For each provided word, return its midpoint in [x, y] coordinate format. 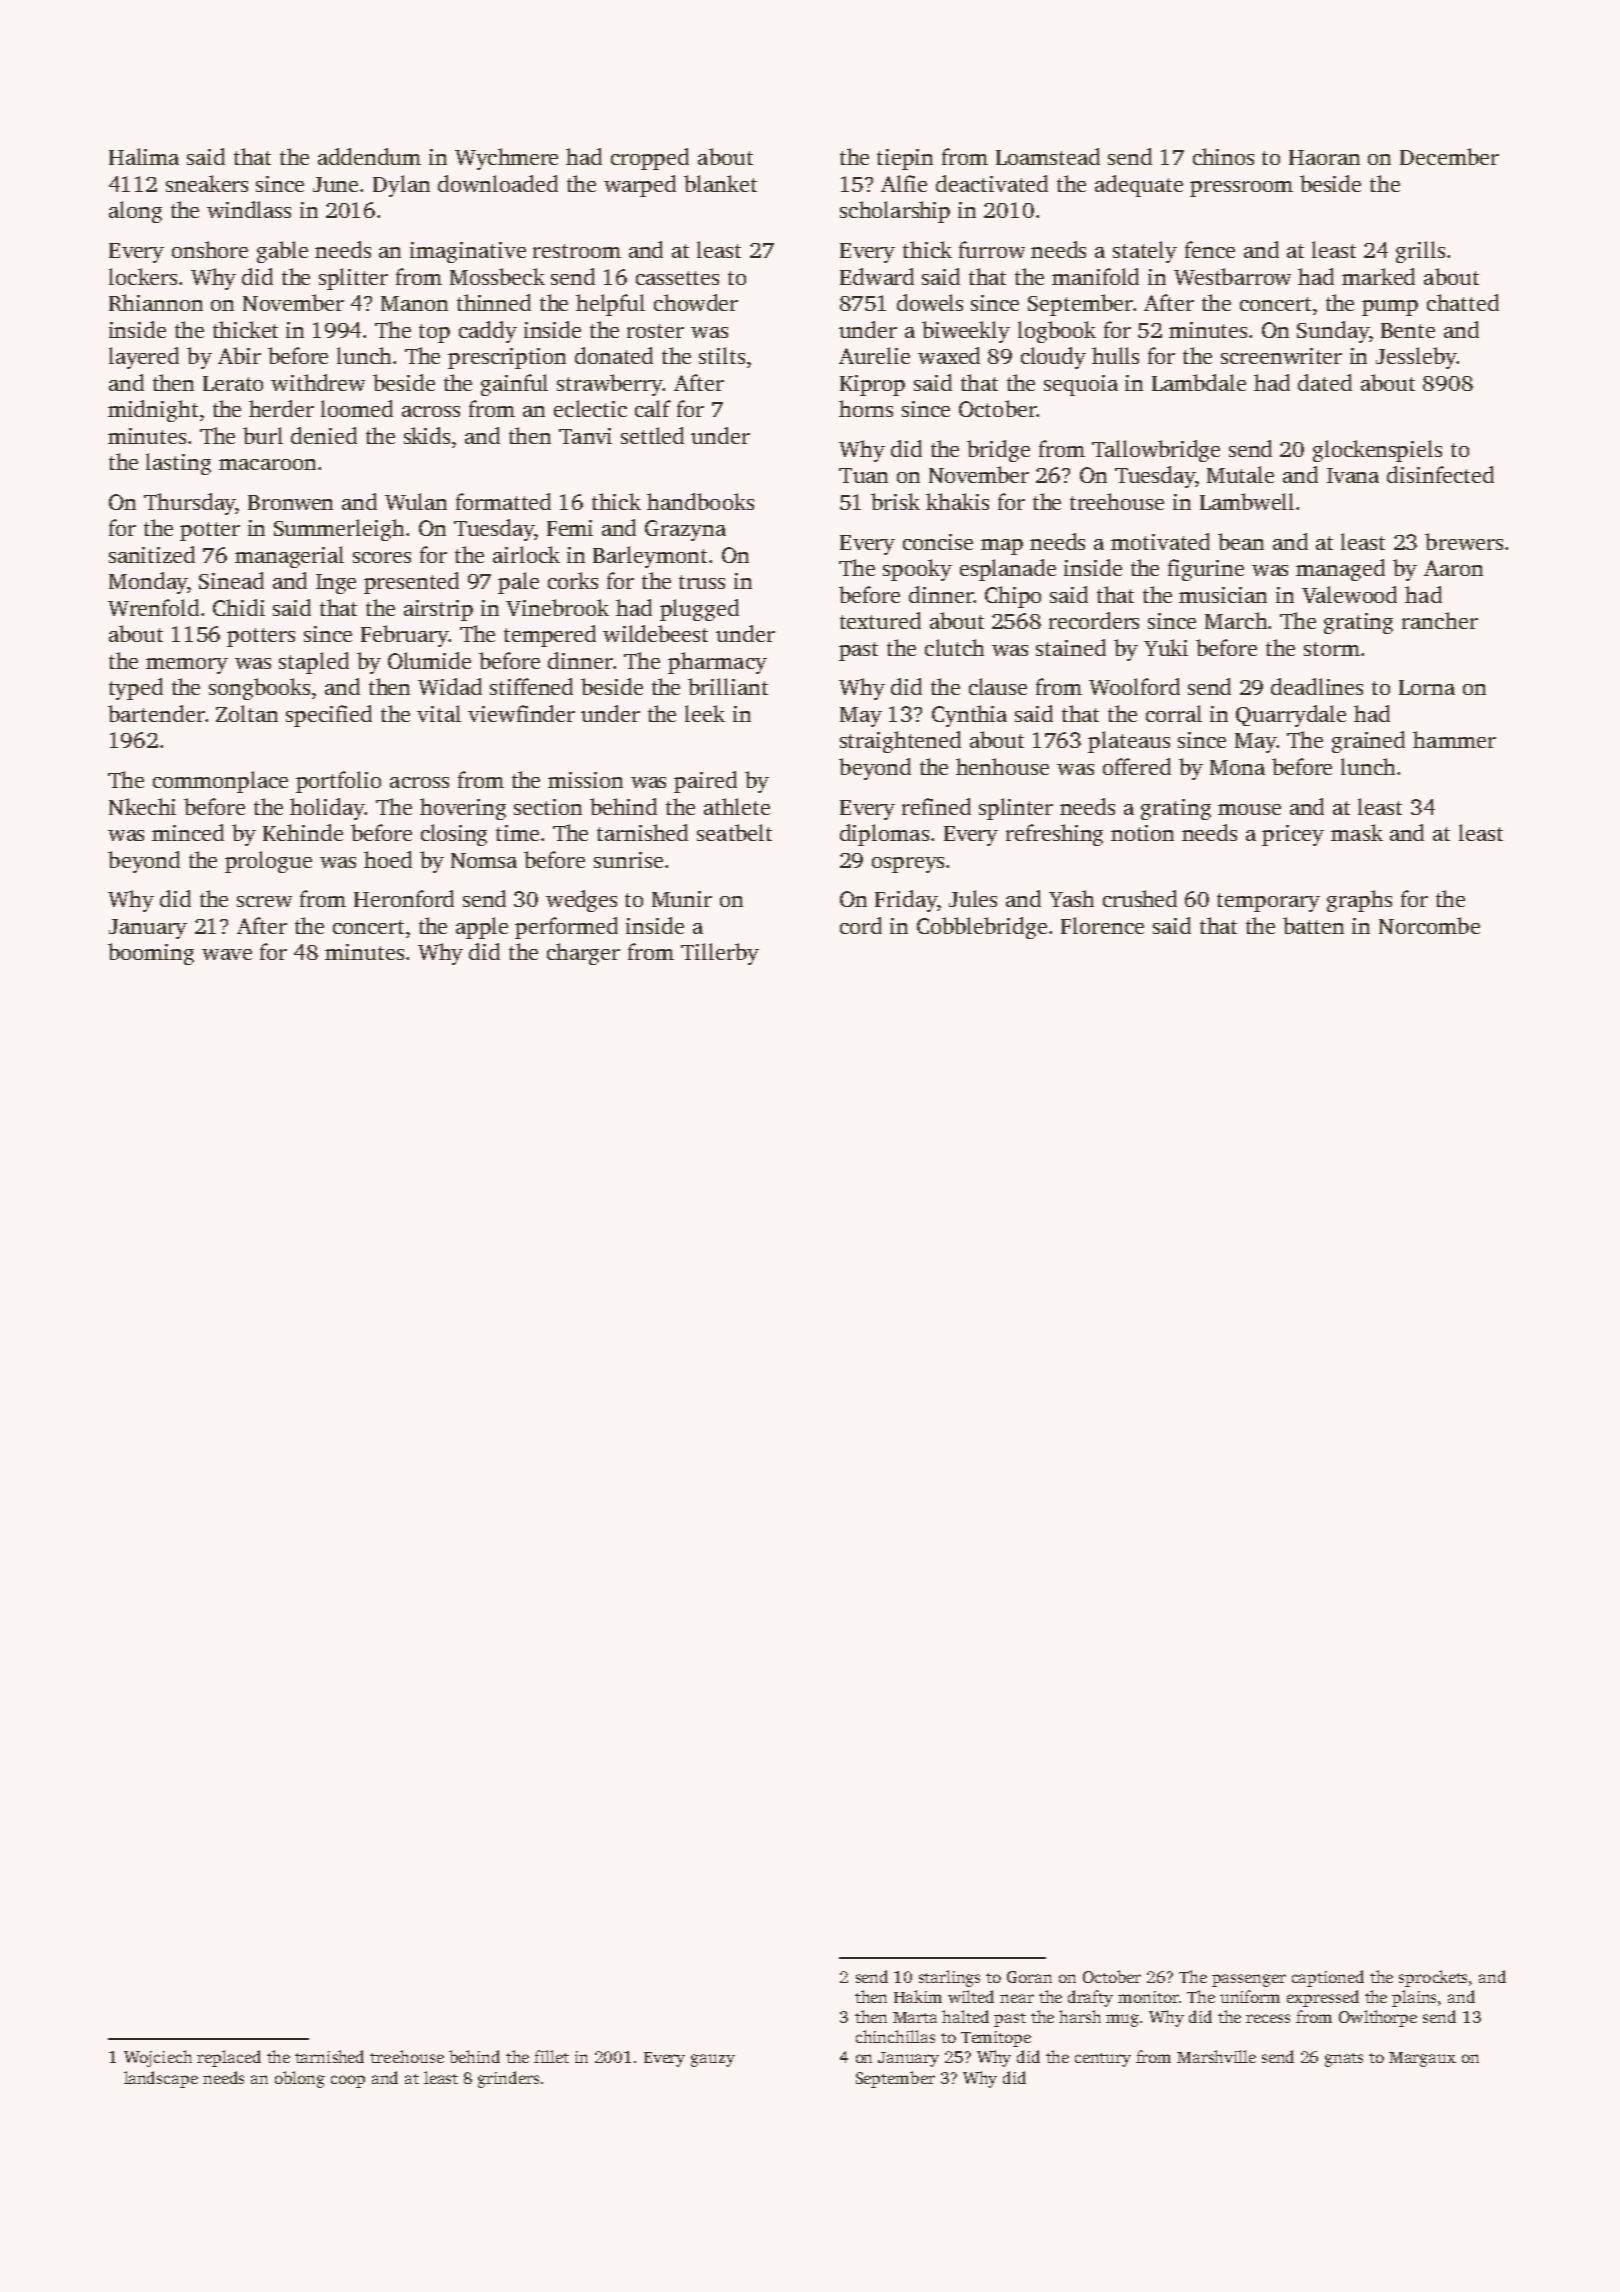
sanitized [152, 554]
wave [227, 954]
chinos [1223, 156]
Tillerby [720, 954]
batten [1313, 925]
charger [583, 954]
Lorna [1427, 687]
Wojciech [158, 2058]
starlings [949, 1978]
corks [573, 580]
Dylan [401, 186]
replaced [229, 2058]
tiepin [905, 159]
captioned [1328, 1978]
